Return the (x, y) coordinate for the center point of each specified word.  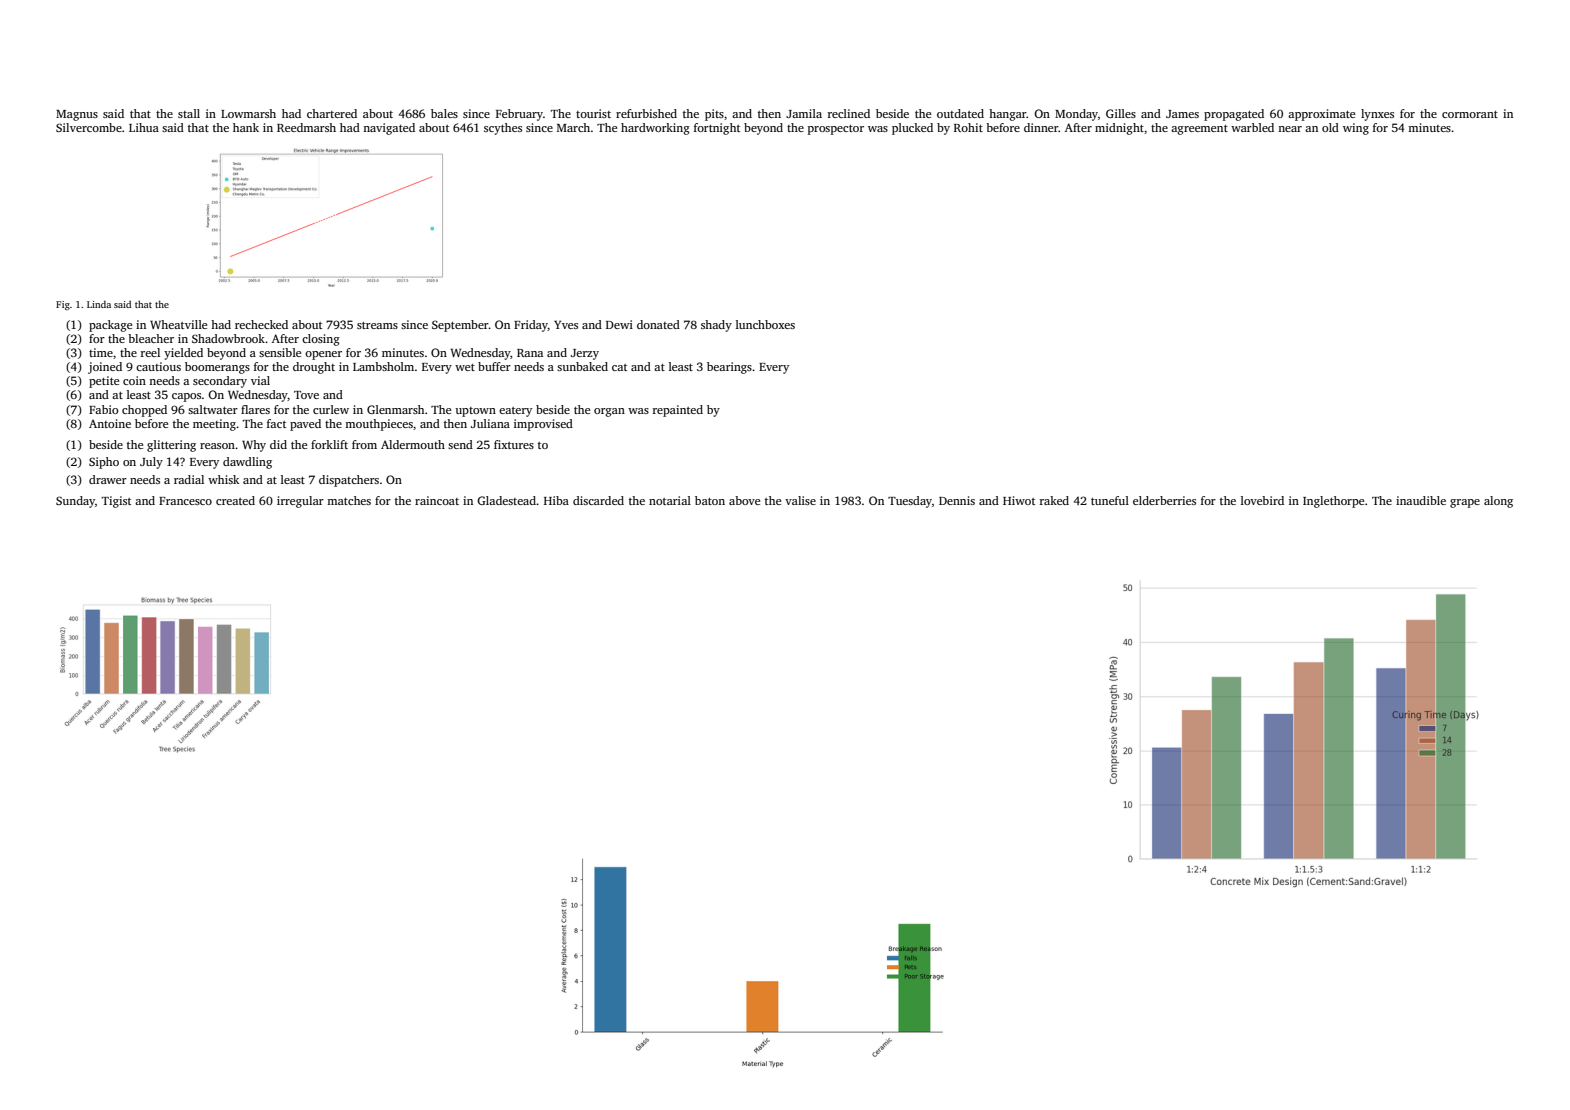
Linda (99, 304)
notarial (670, 500)
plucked (912, 129)
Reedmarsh (306, 127)
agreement (1199, 130)
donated (658, 324)
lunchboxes (765, 324)
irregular (300, 502)
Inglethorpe (1333, 502)
